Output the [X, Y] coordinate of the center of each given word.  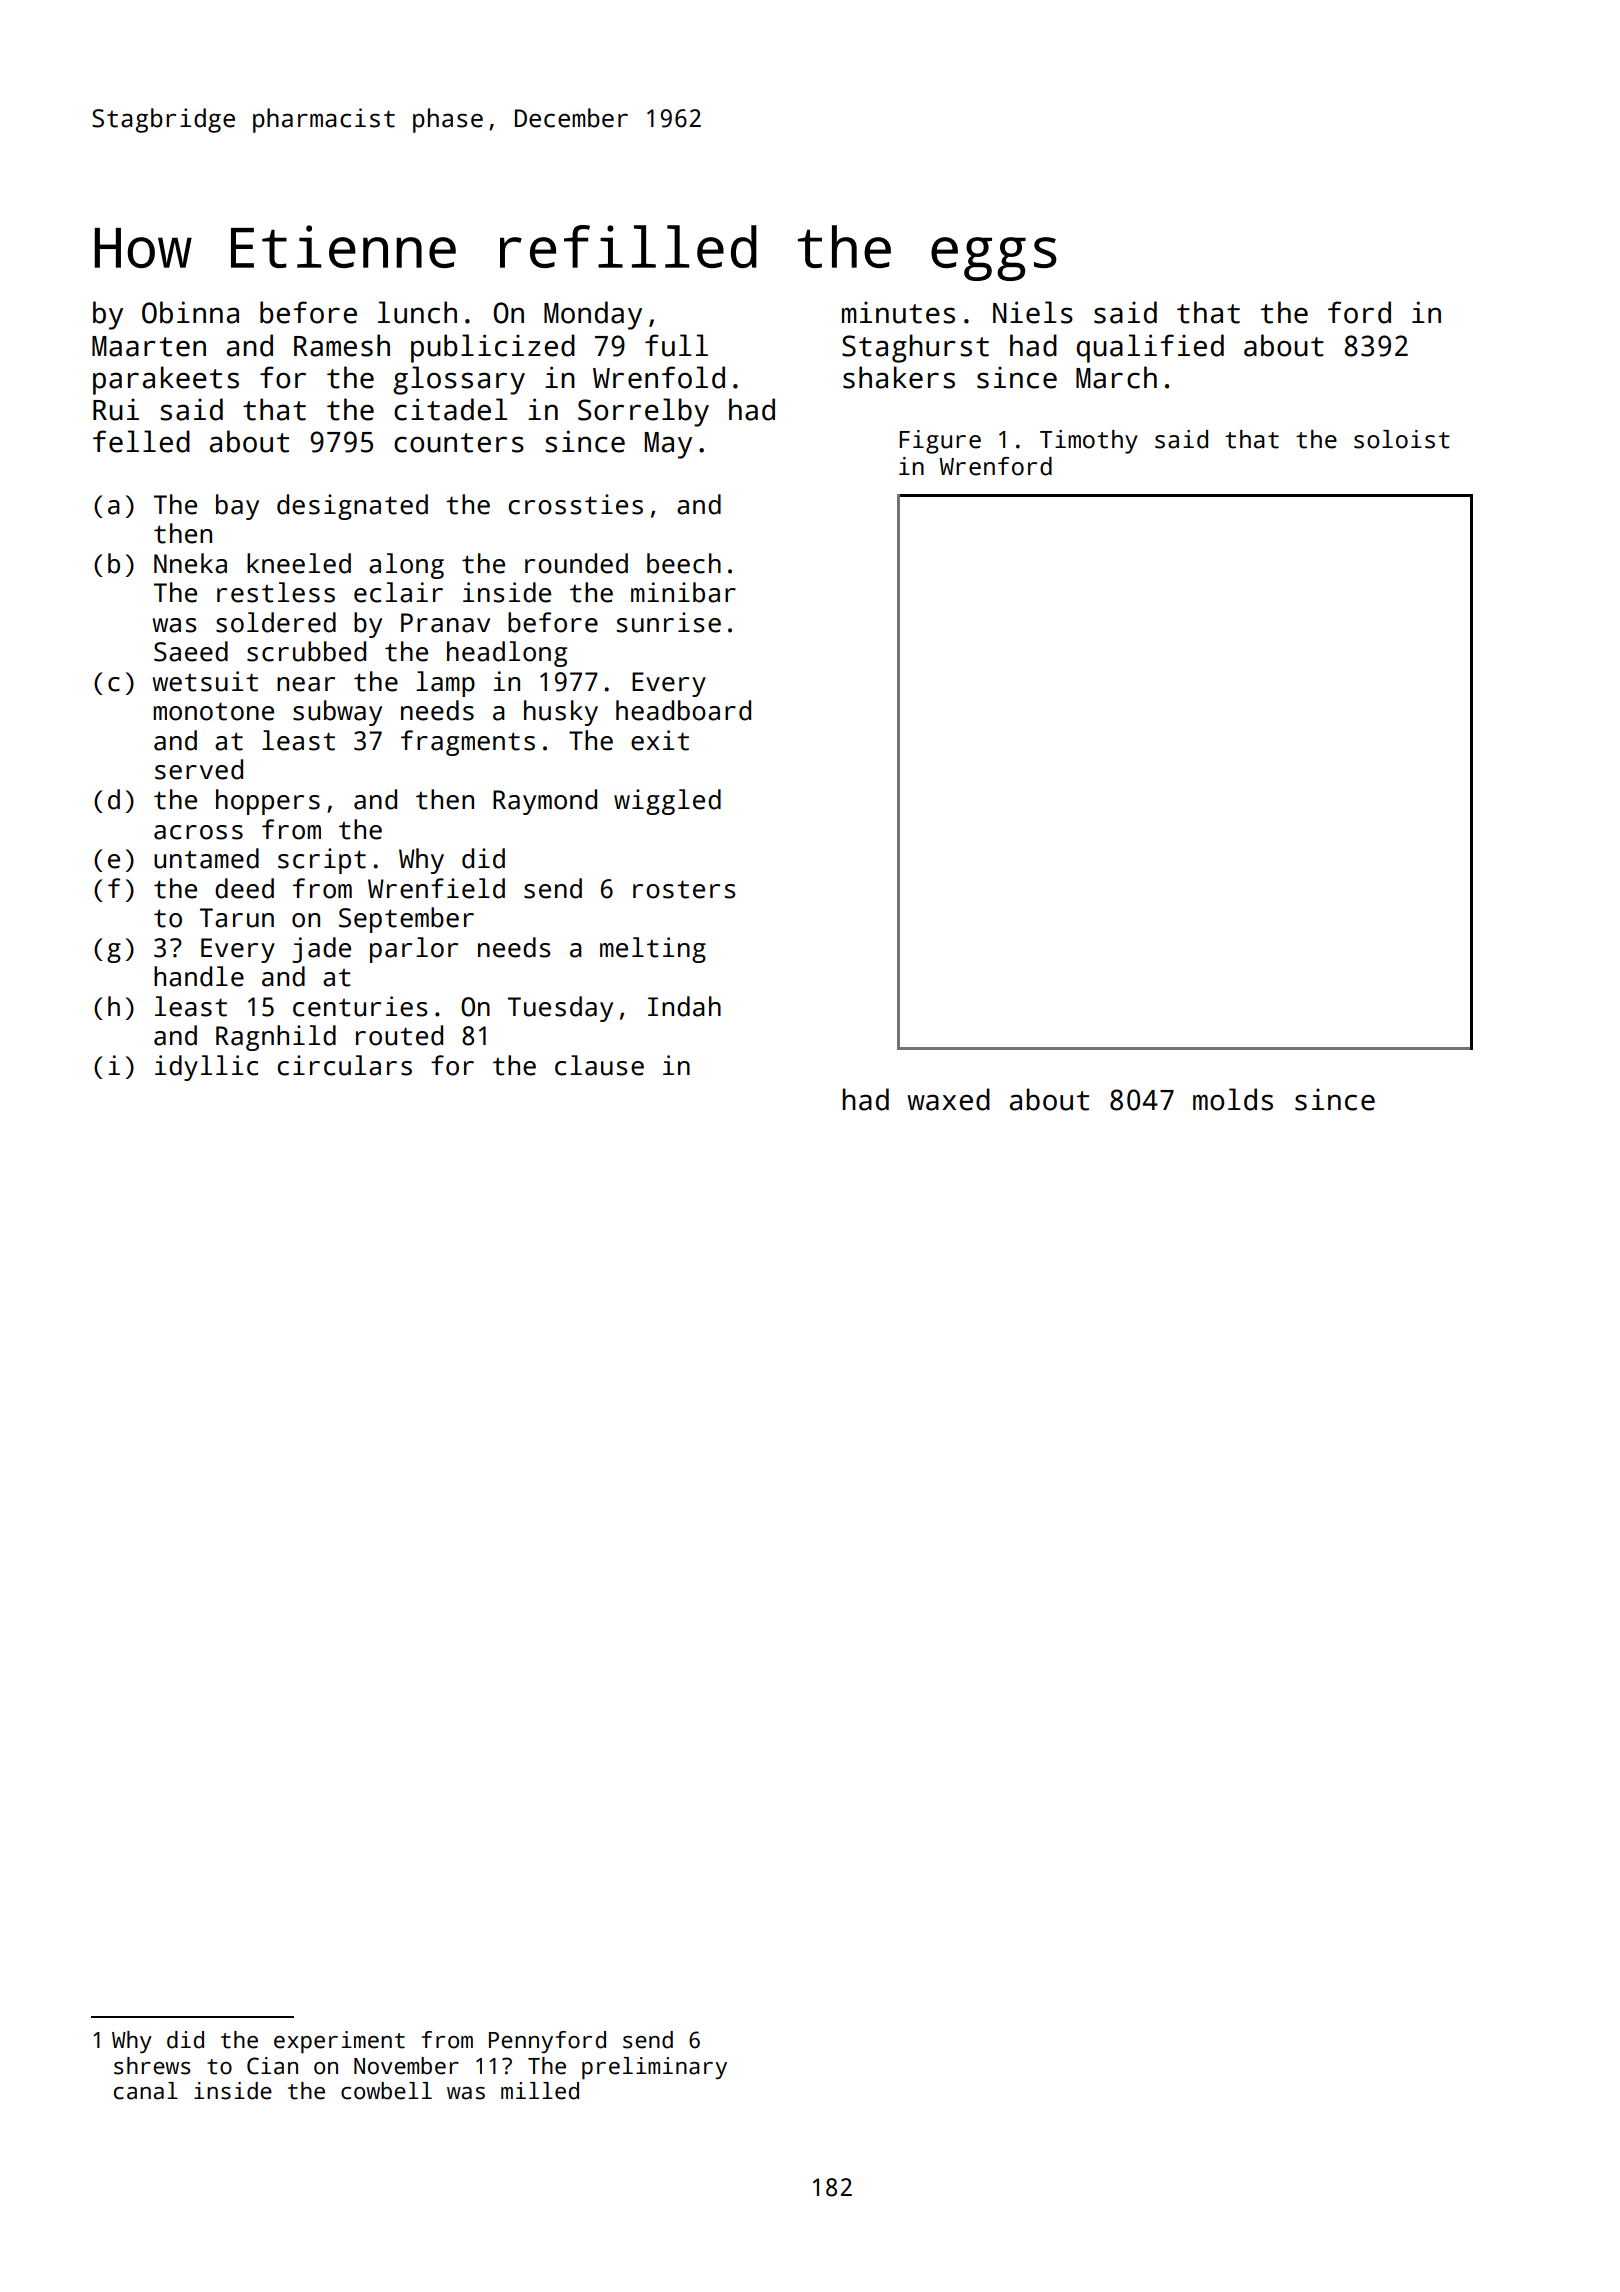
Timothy [1089, 442]
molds [1233, 1099]
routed [399, 1035]
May [668, 445]
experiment [339, 2042]
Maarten [149, 346]
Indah [684, 1006]
